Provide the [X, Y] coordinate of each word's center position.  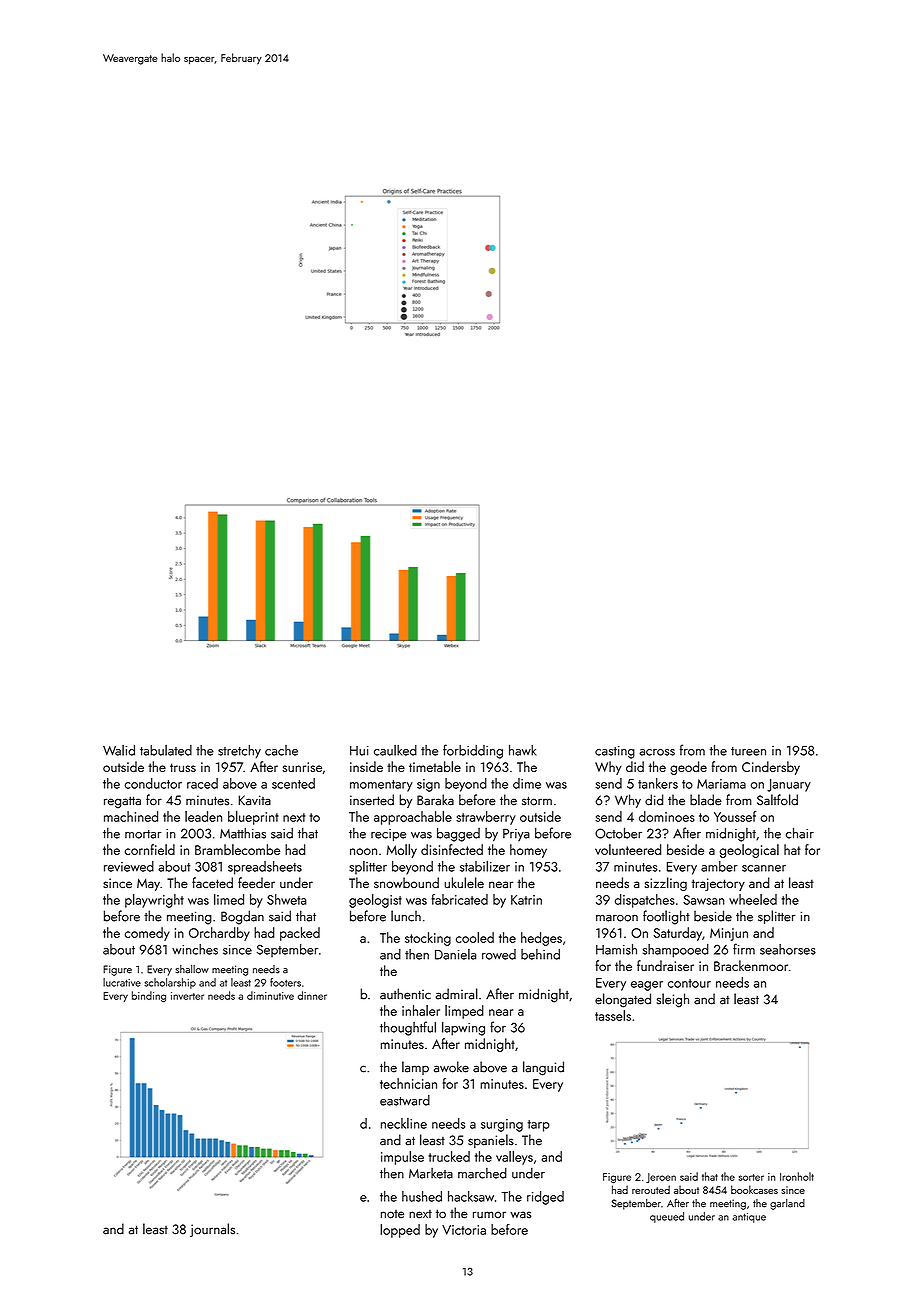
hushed [422, 1196]
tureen [748, 751]
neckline [404, 1123]
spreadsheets [265, 868]
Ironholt [797, 1176]
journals [212, 1230]
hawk [523, 750]
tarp [538, 1126]
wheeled [753, 899]
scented [293, 783]
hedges [541, 939]
